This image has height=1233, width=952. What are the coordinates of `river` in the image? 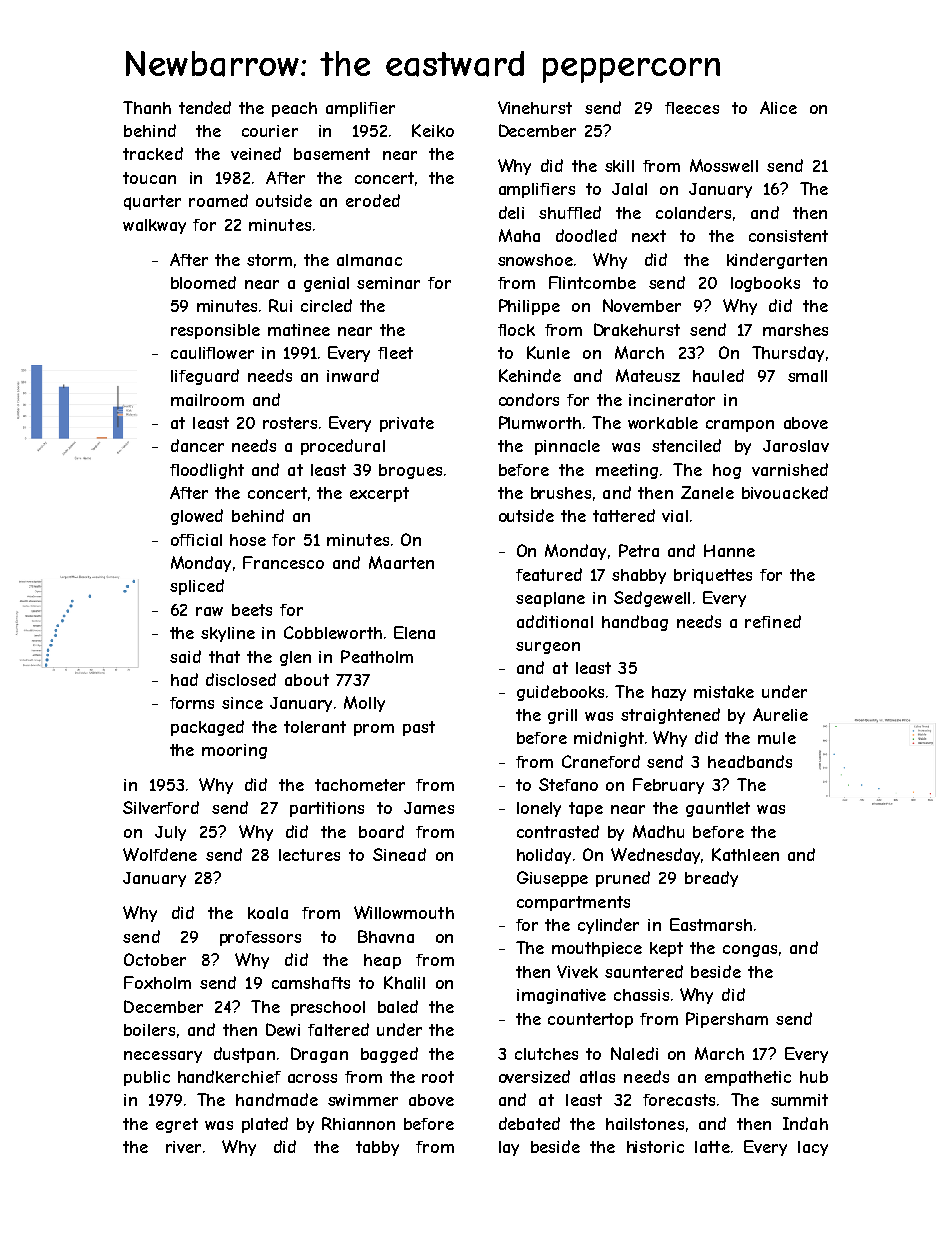 It's located at (183, 1147).
